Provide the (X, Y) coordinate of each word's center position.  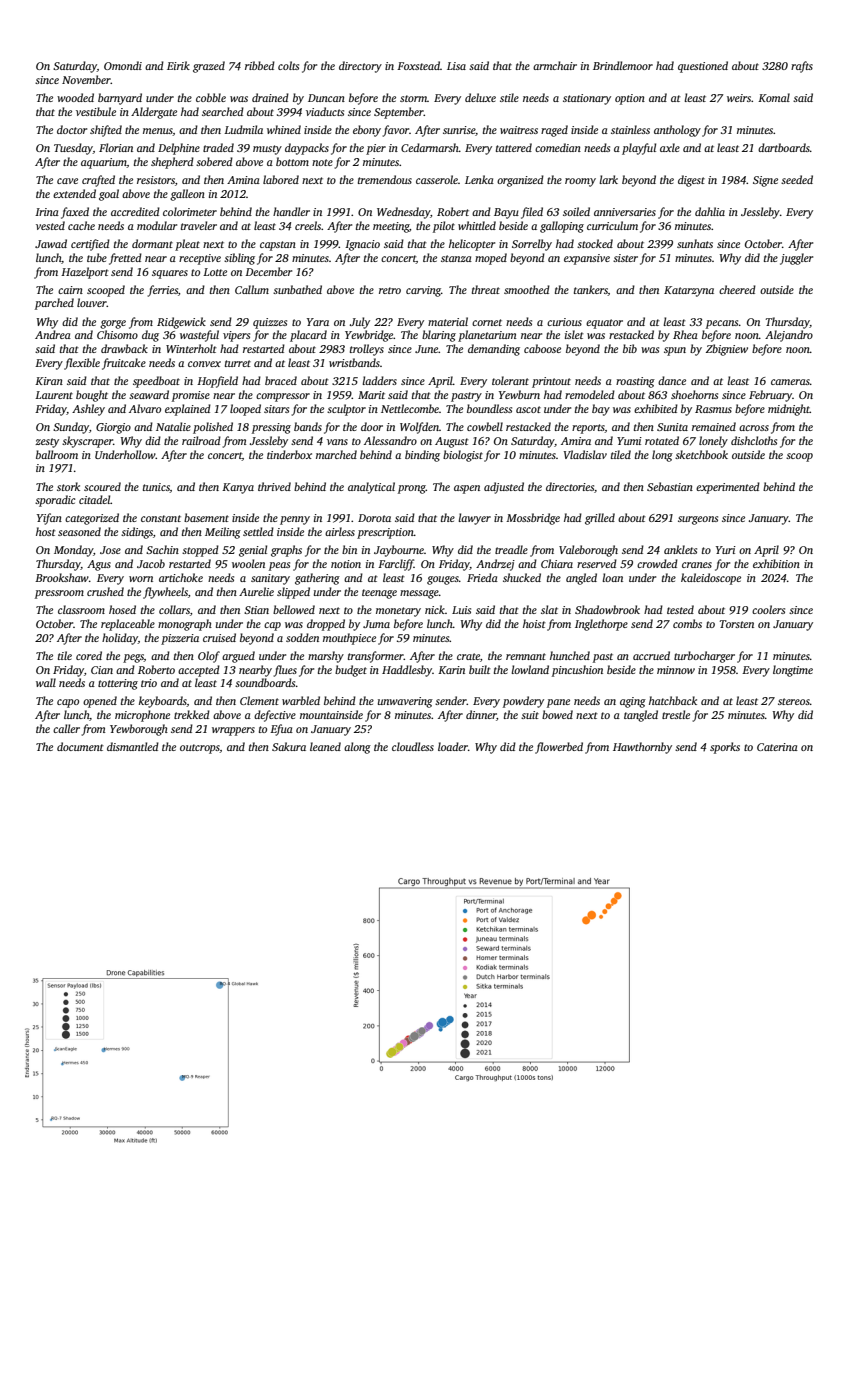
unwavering (405, 702)
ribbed (260, 65)
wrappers (233, 731)
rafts (802, 67)
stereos (794, 701)
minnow (676, 670)
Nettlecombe (410, 408)
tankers (591, 290)
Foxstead (418, 65)
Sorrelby (532, 245)
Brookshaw (62, 577)
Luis (461, 610)
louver (92, 302)
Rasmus (713, 409)
